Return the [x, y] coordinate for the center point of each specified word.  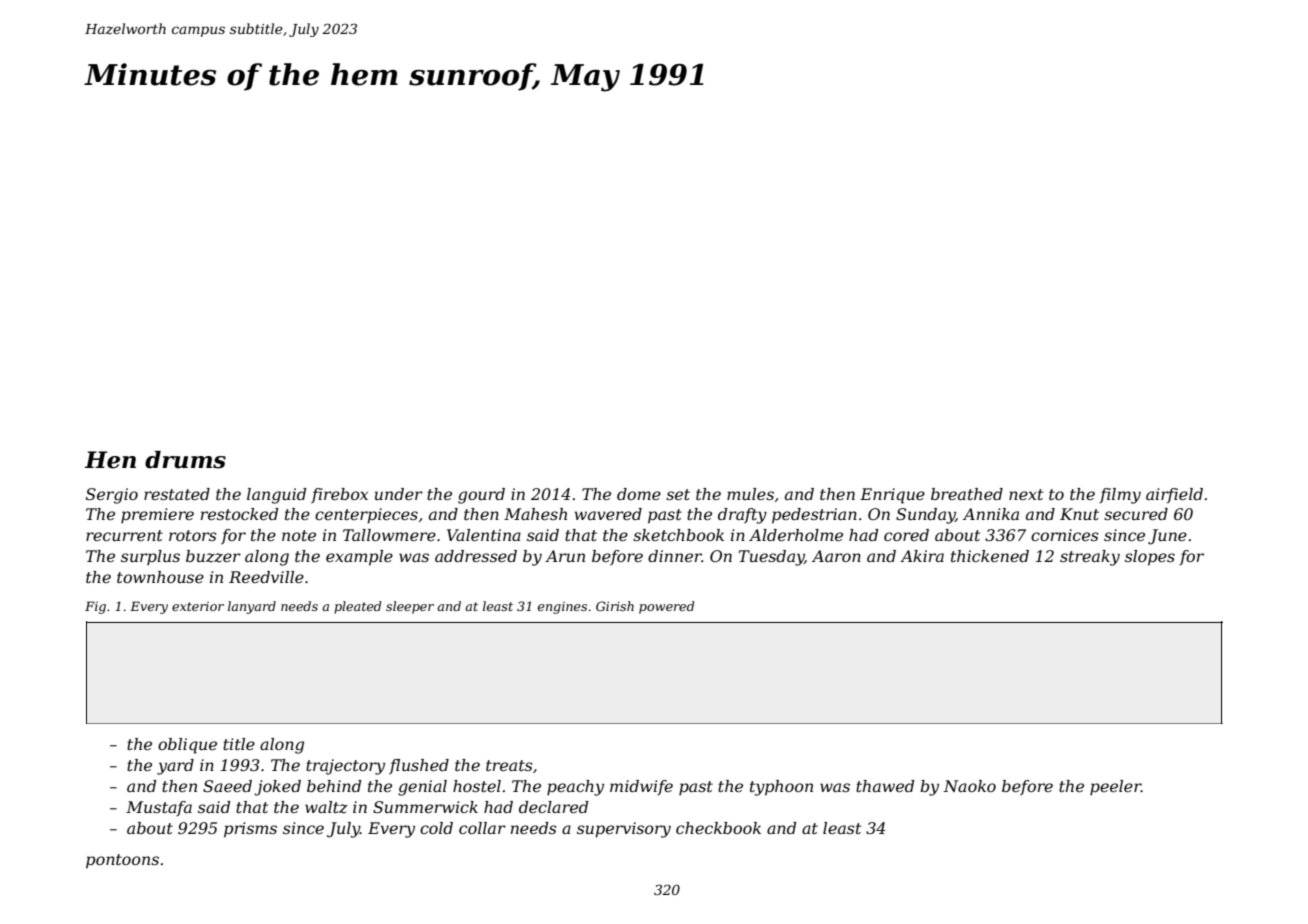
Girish [615, 606]
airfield [1174, 495]
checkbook [718, 828]
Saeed [227, 786]
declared [553, 807]
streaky [1090, 558]
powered [666, 607]
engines [562, 608]
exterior [198, 606]
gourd [481, 496]
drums [185, 460]
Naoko [969, 786]
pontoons [122, 861]
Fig [95, 607]
